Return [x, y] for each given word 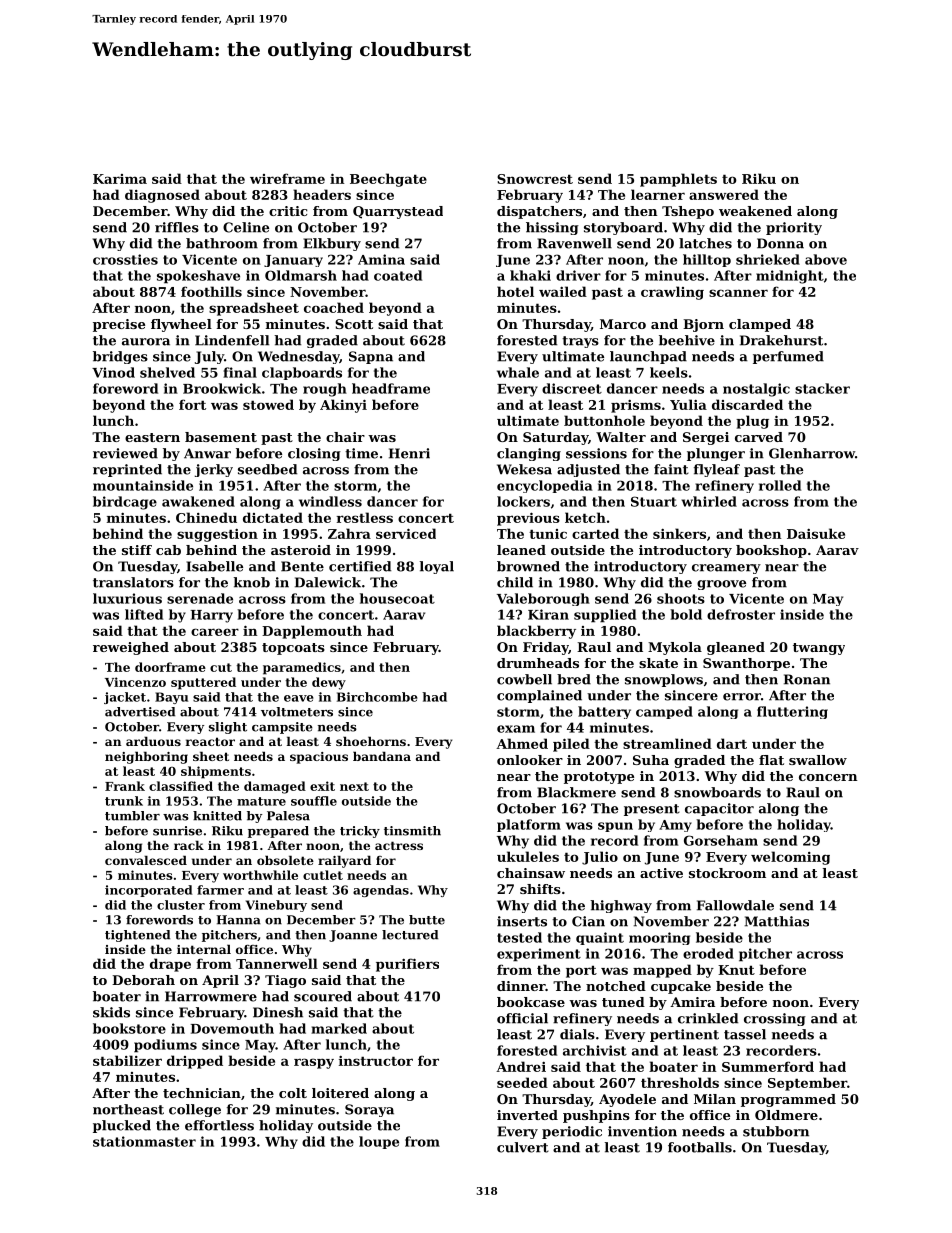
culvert [523, 1147]
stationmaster [144, 1141]
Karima [120, 179]
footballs [700, 1147]
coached [334, 307]
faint [671, 469]
